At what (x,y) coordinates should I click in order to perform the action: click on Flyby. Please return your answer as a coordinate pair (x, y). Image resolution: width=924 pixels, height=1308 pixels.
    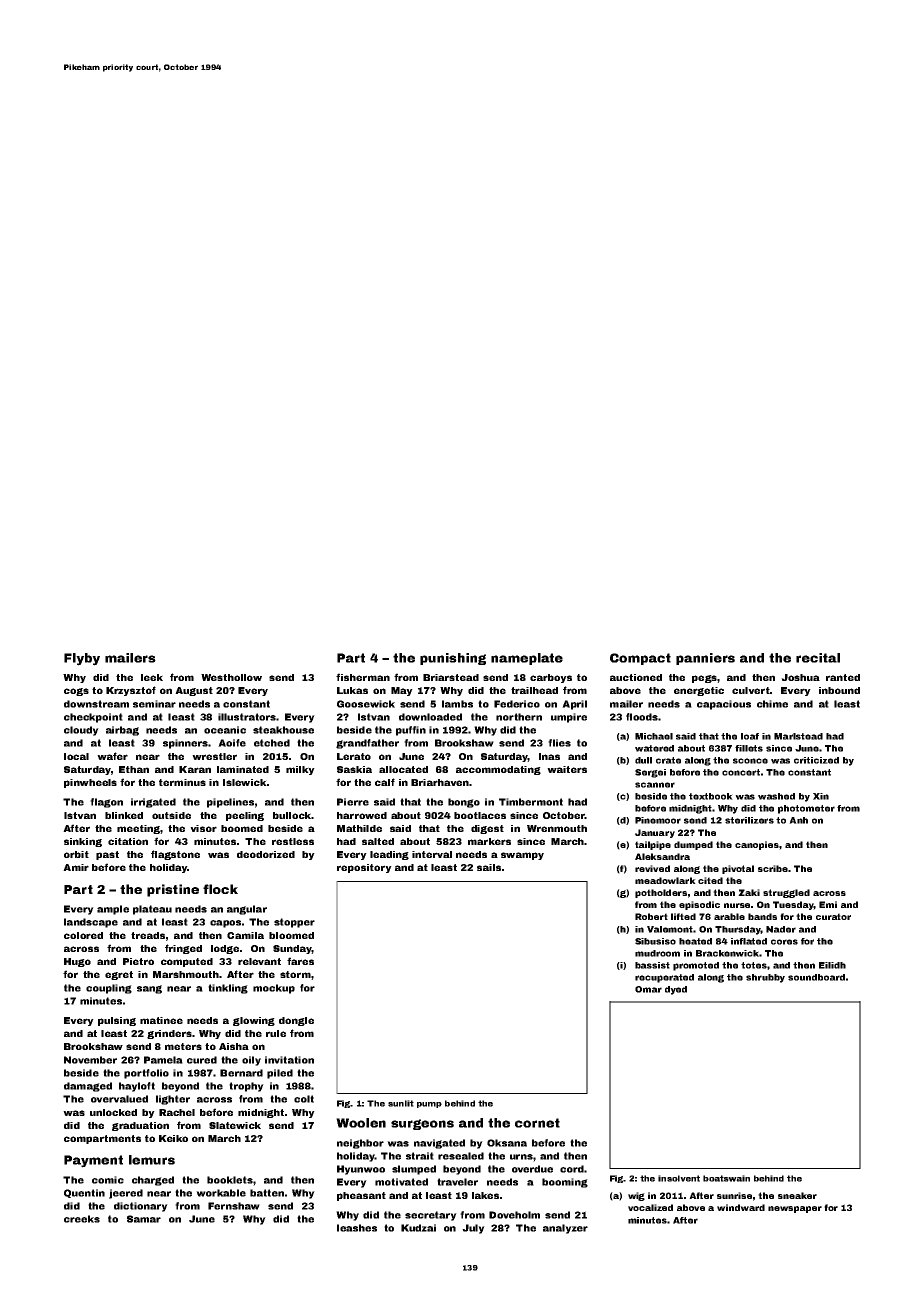
    Looking at the image, I should click on (82, 659).
